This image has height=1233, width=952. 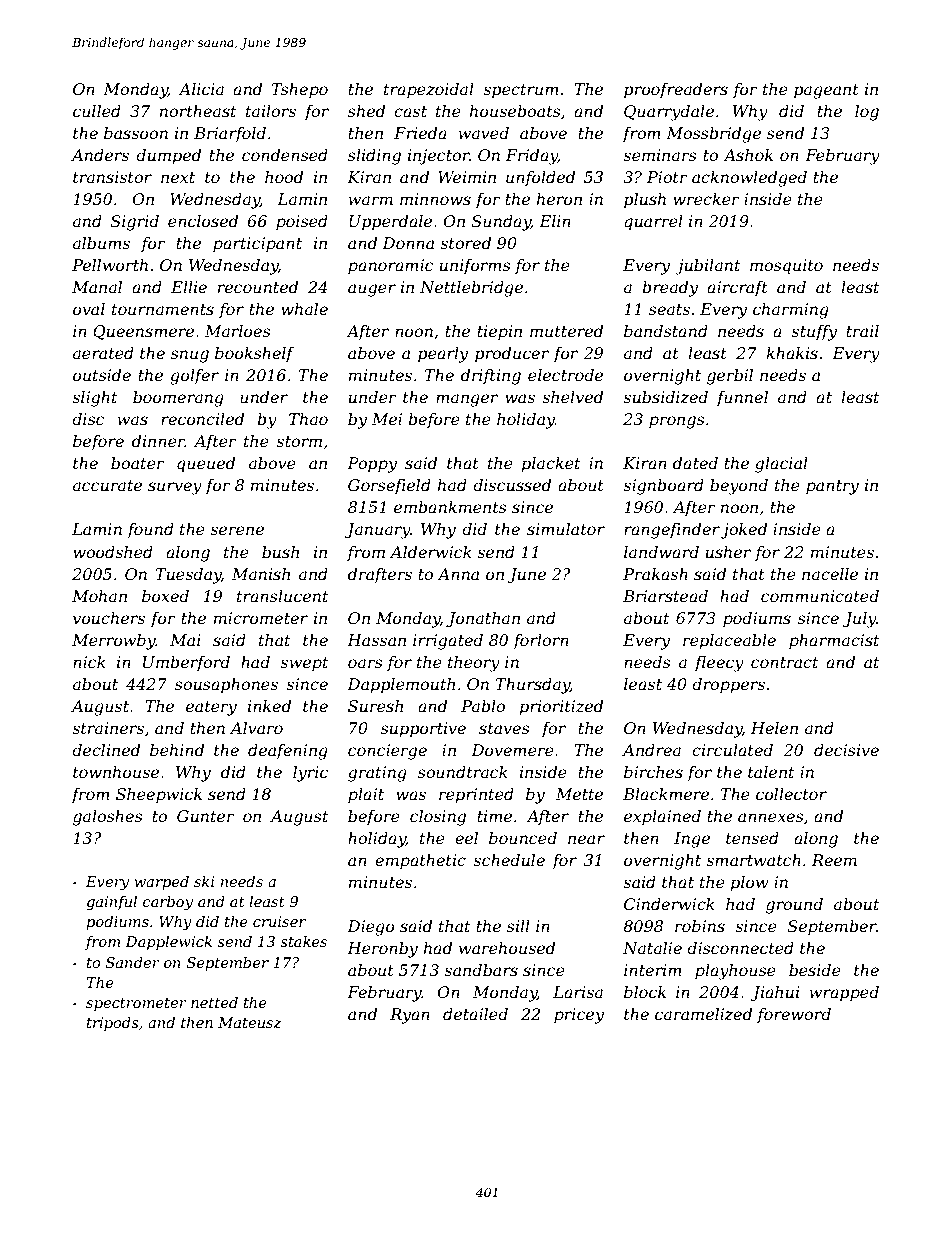 I want to click on log, so click(x=867, y=113).
